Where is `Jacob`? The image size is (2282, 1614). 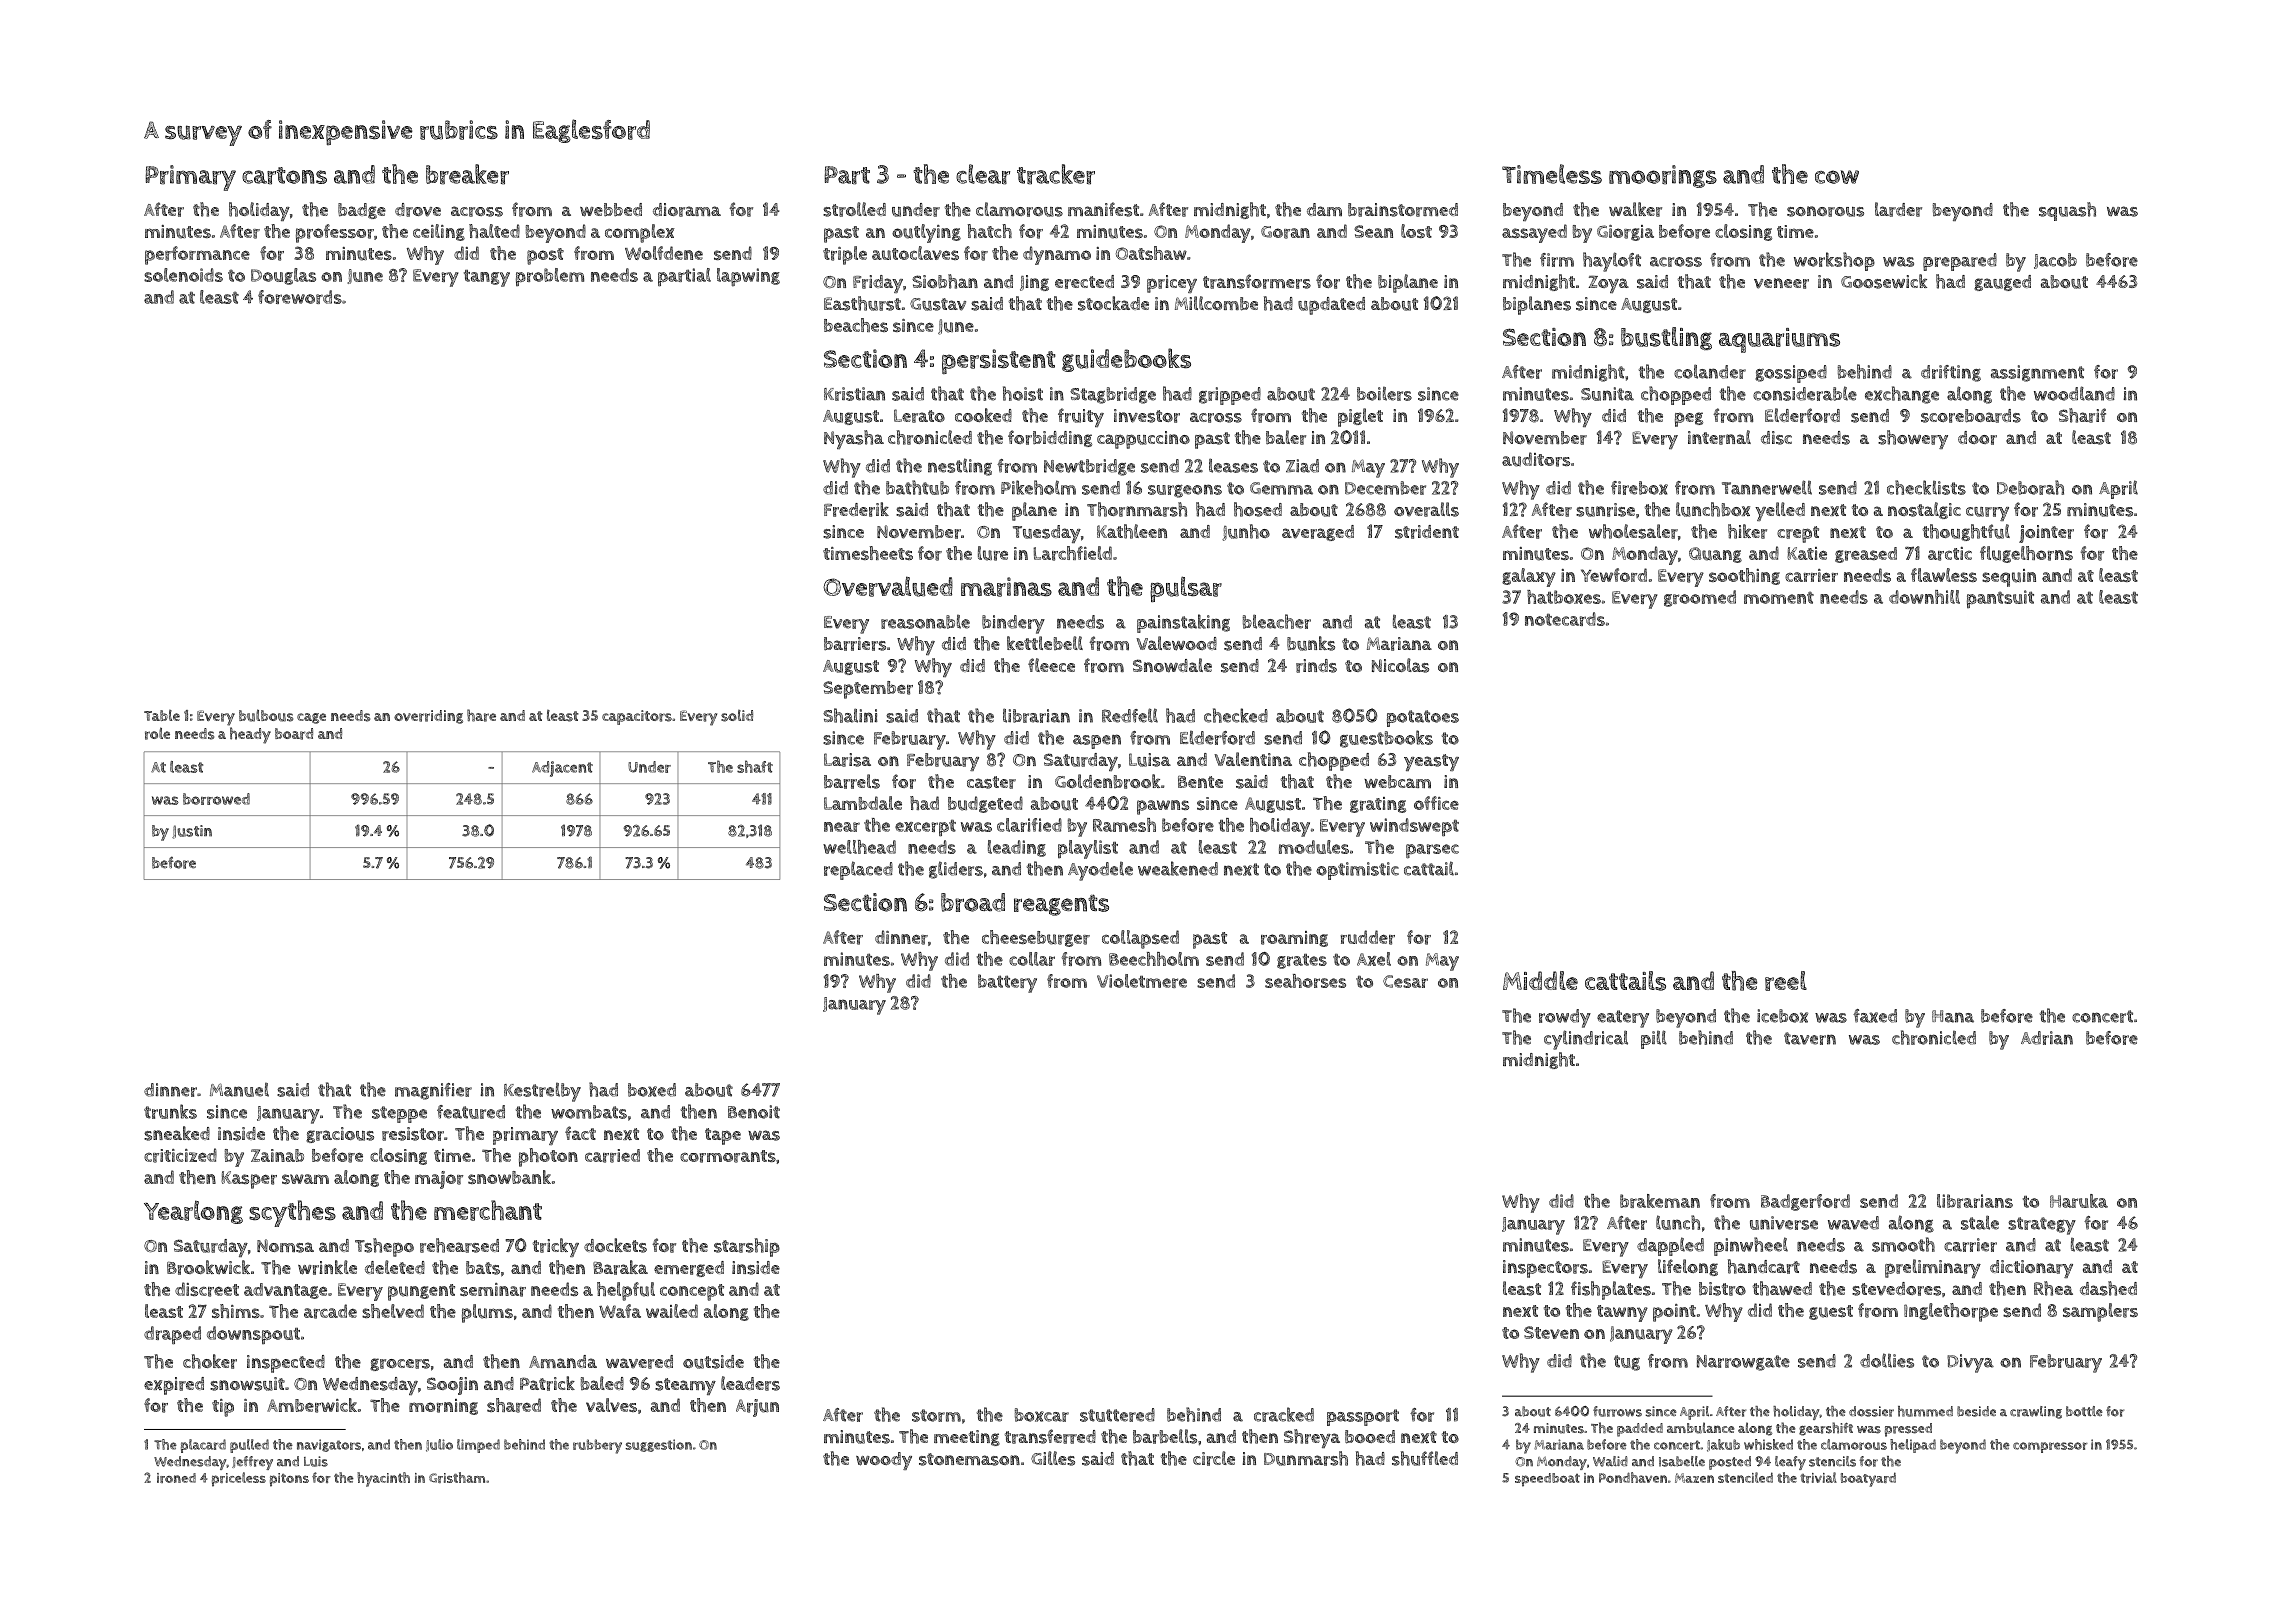 Jacob is located at coordinates (2055, 261).
